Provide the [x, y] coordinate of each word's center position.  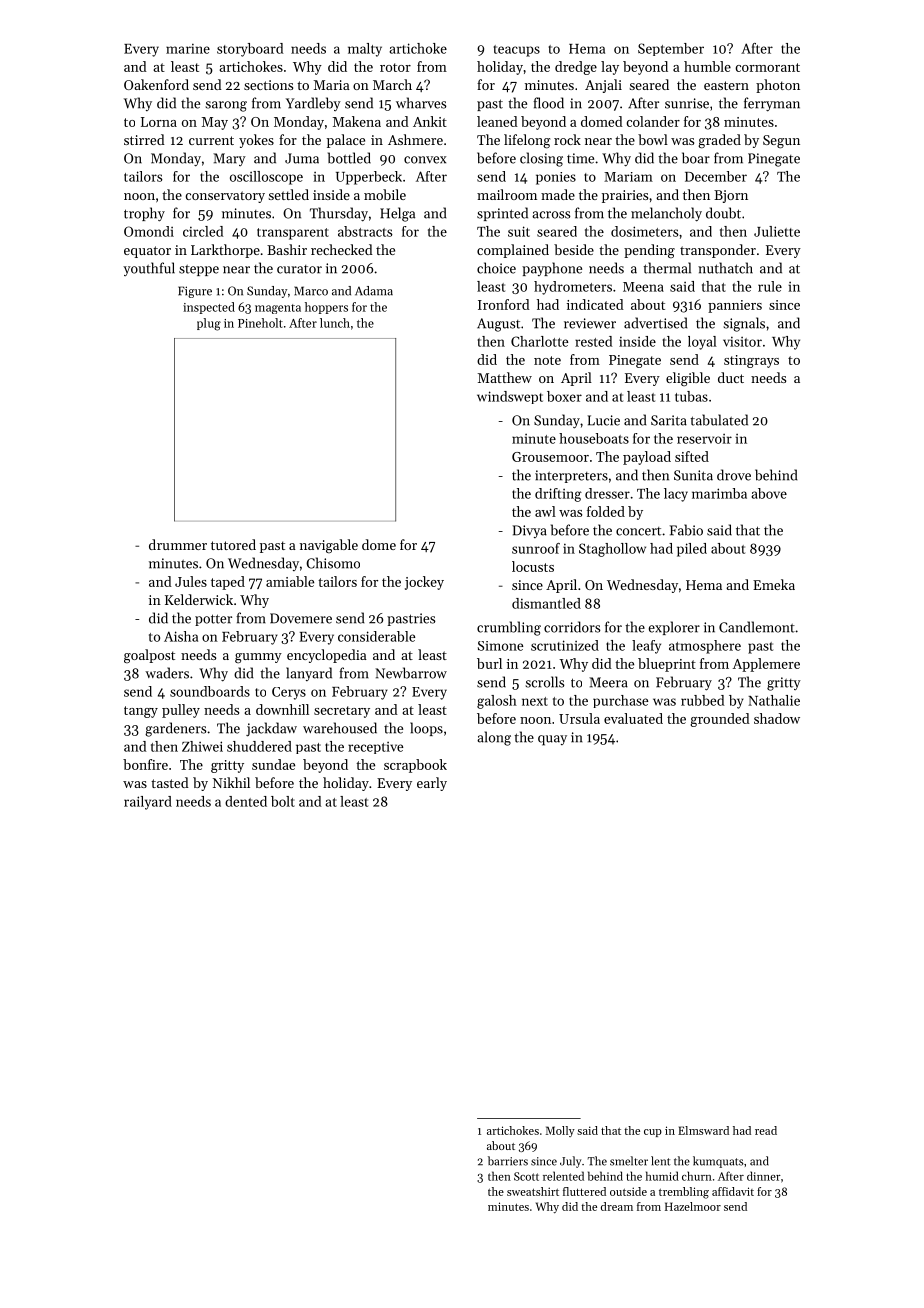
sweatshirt [533, 1191]
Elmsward [703, 1130]
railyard [148, 803]
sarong [226, 106]
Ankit [430, 121]
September [671, 49]
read [766, 1130]
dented [246, 801]
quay [552, 740]
